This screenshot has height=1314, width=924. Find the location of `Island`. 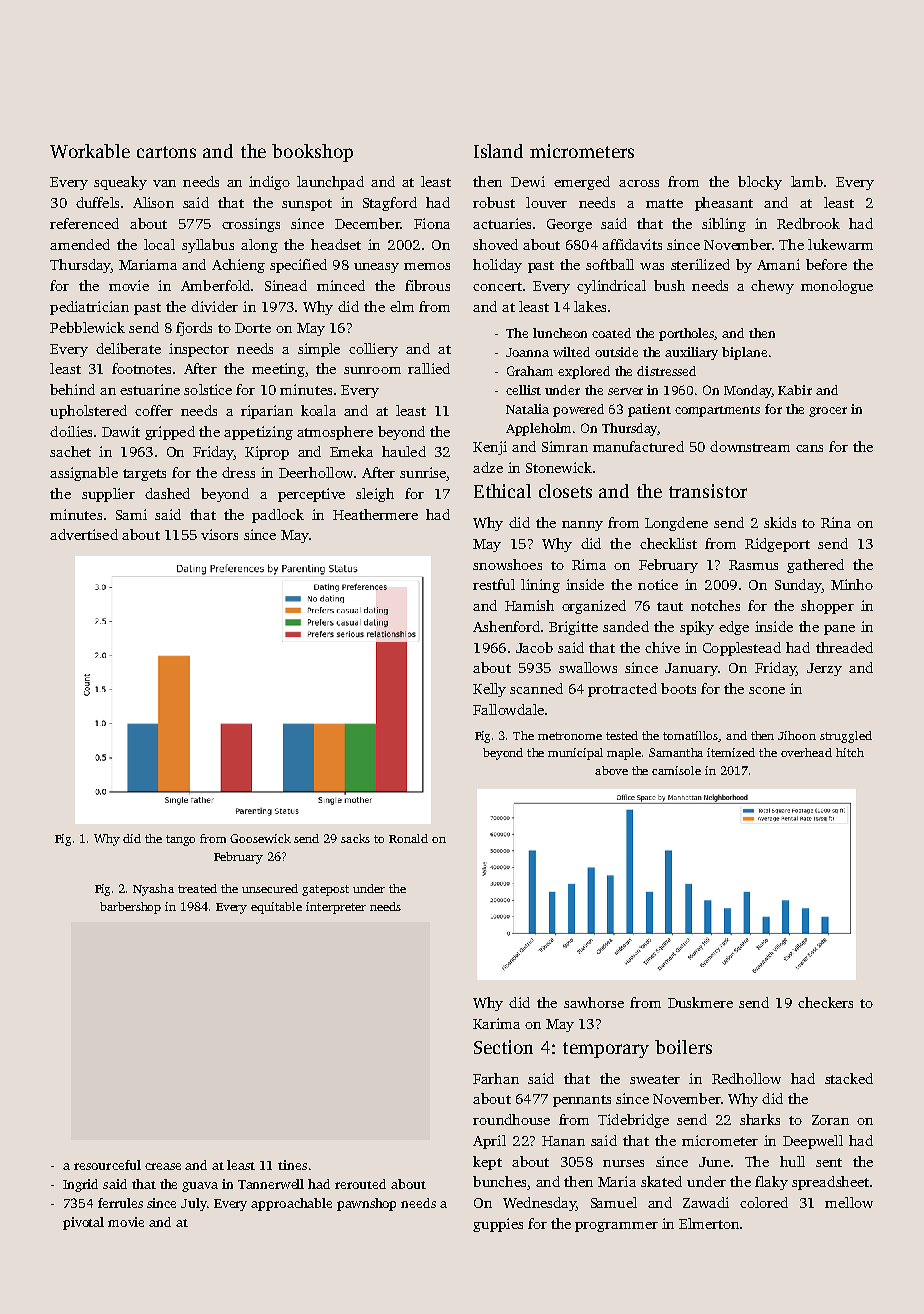

Island is located at coordinates (498, 151).
